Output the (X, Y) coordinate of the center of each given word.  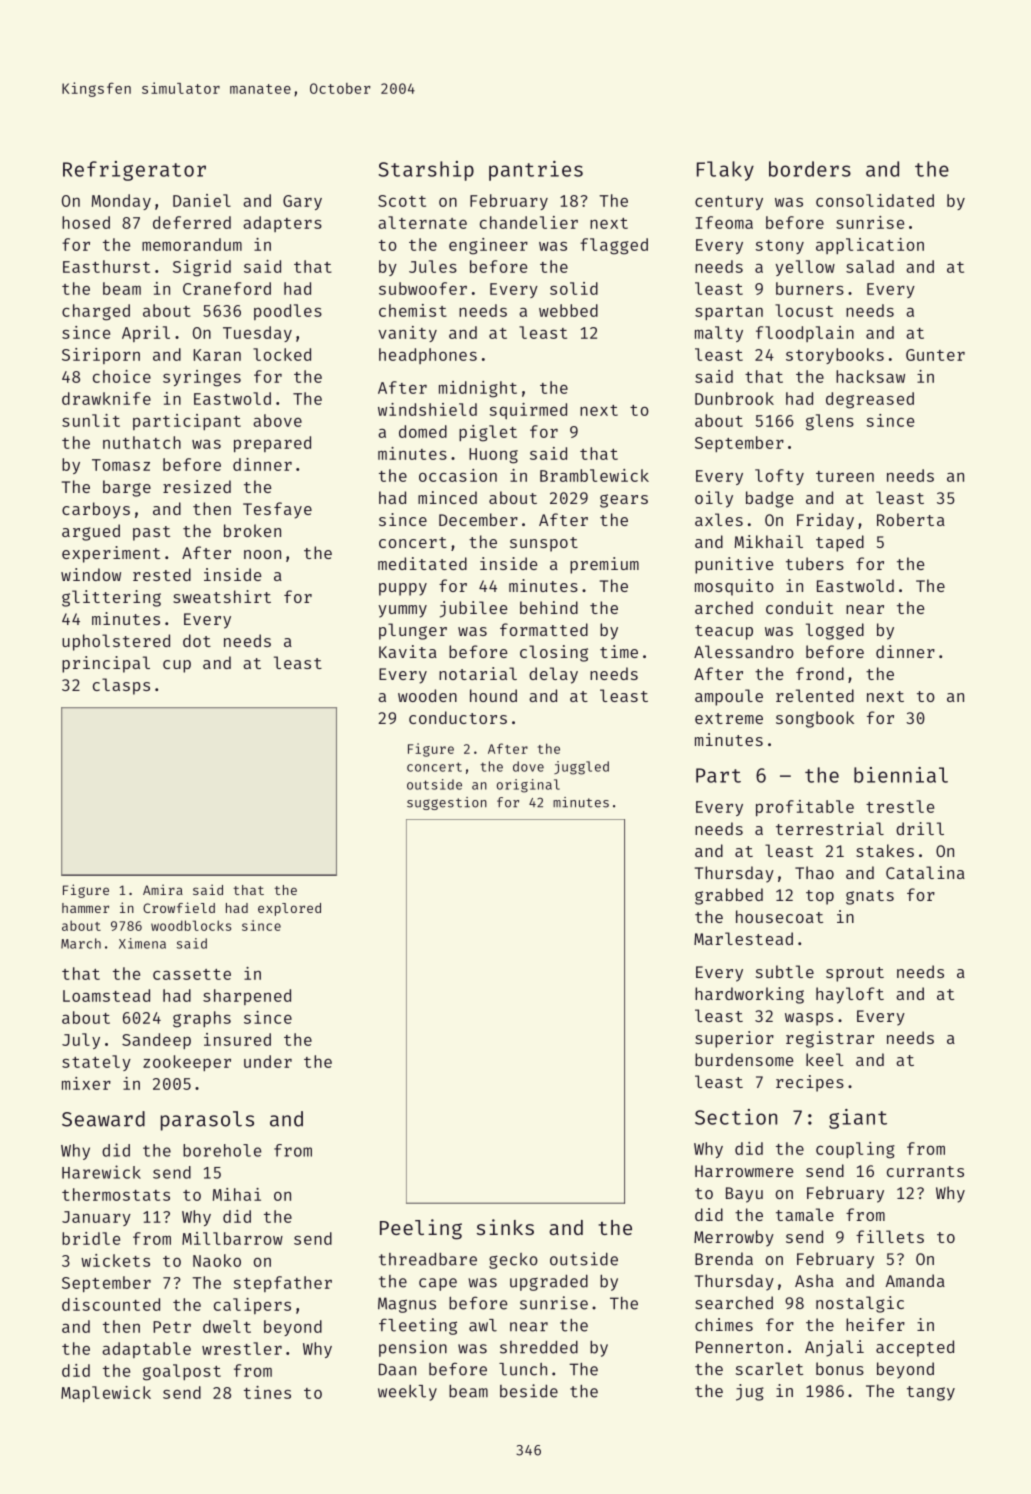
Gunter (935, 355)
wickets (115, 1260)
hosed (86, 222)
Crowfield (179, 907)
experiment (111, 554)
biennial (901, 775)
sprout (855, 974)
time (619, 651)
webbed (568, 310)
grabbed (729, 896)
